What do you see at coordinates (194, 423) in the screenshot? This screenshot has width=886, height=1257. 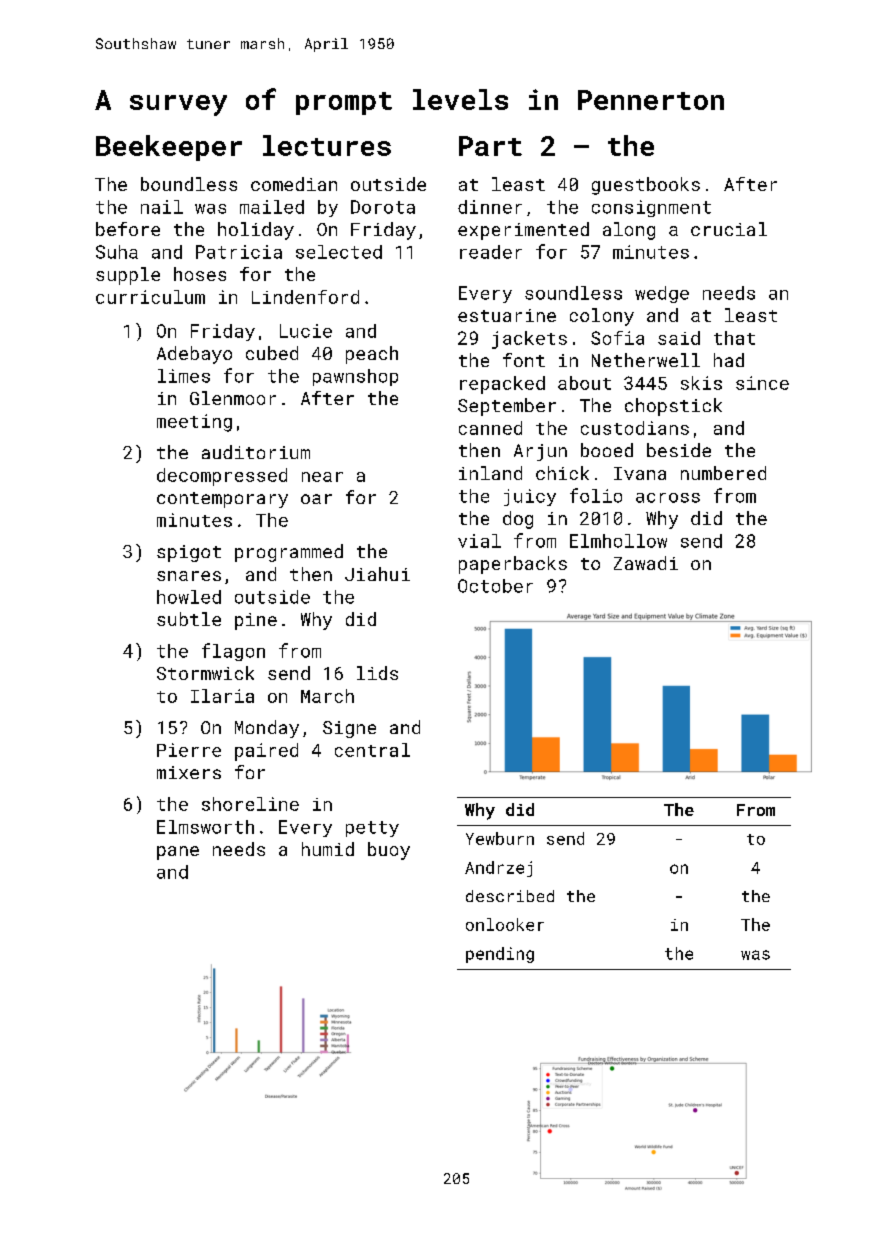 I see `meeting` at bounding box center [194, 423].
